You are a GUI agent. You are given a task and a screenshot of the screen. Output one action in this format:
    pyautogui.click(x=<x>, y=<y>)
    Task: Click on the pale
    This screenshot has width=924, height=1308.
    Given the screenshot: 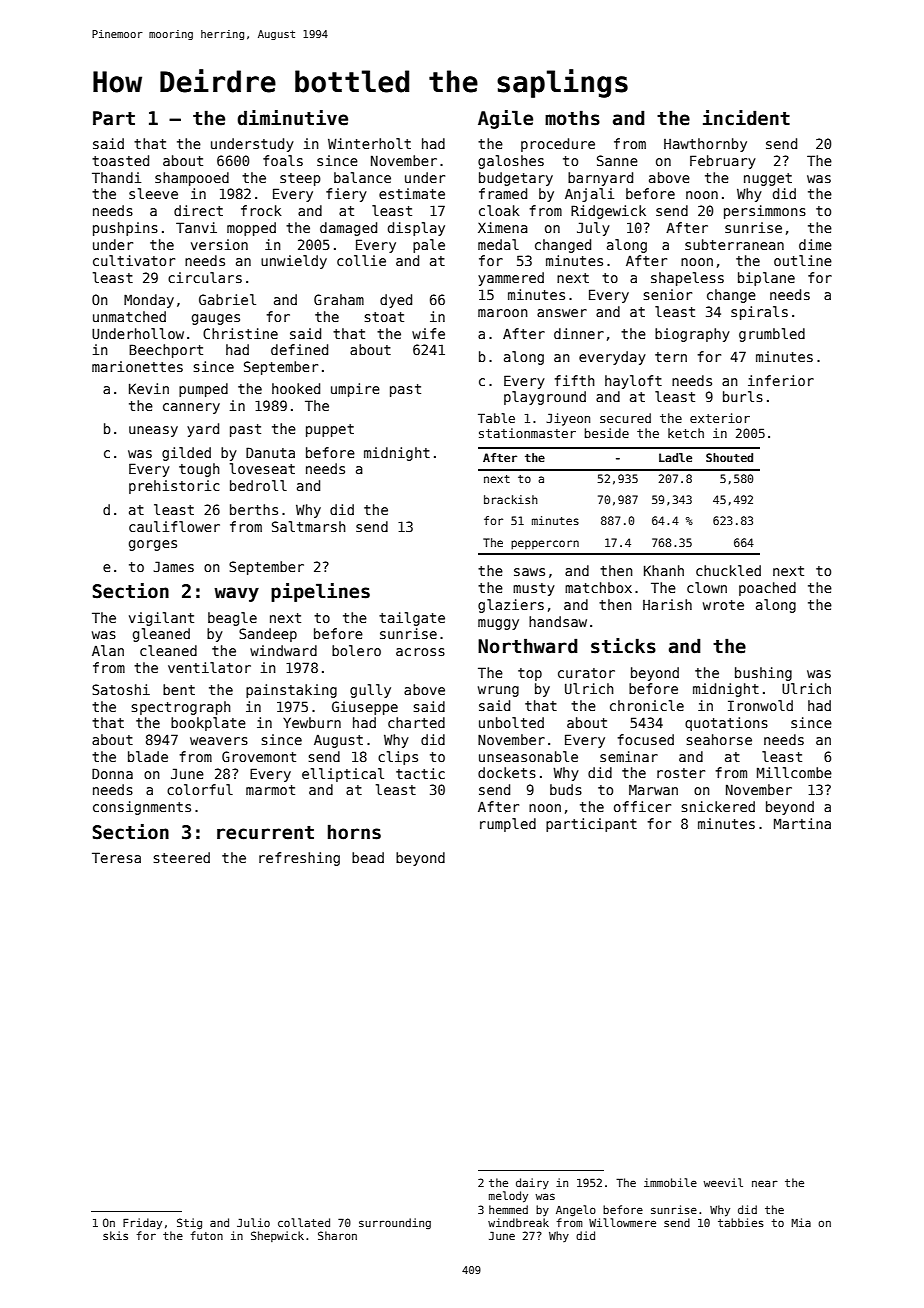 What is the action you would take?
    pyautogui.click(x=429, y=246)
